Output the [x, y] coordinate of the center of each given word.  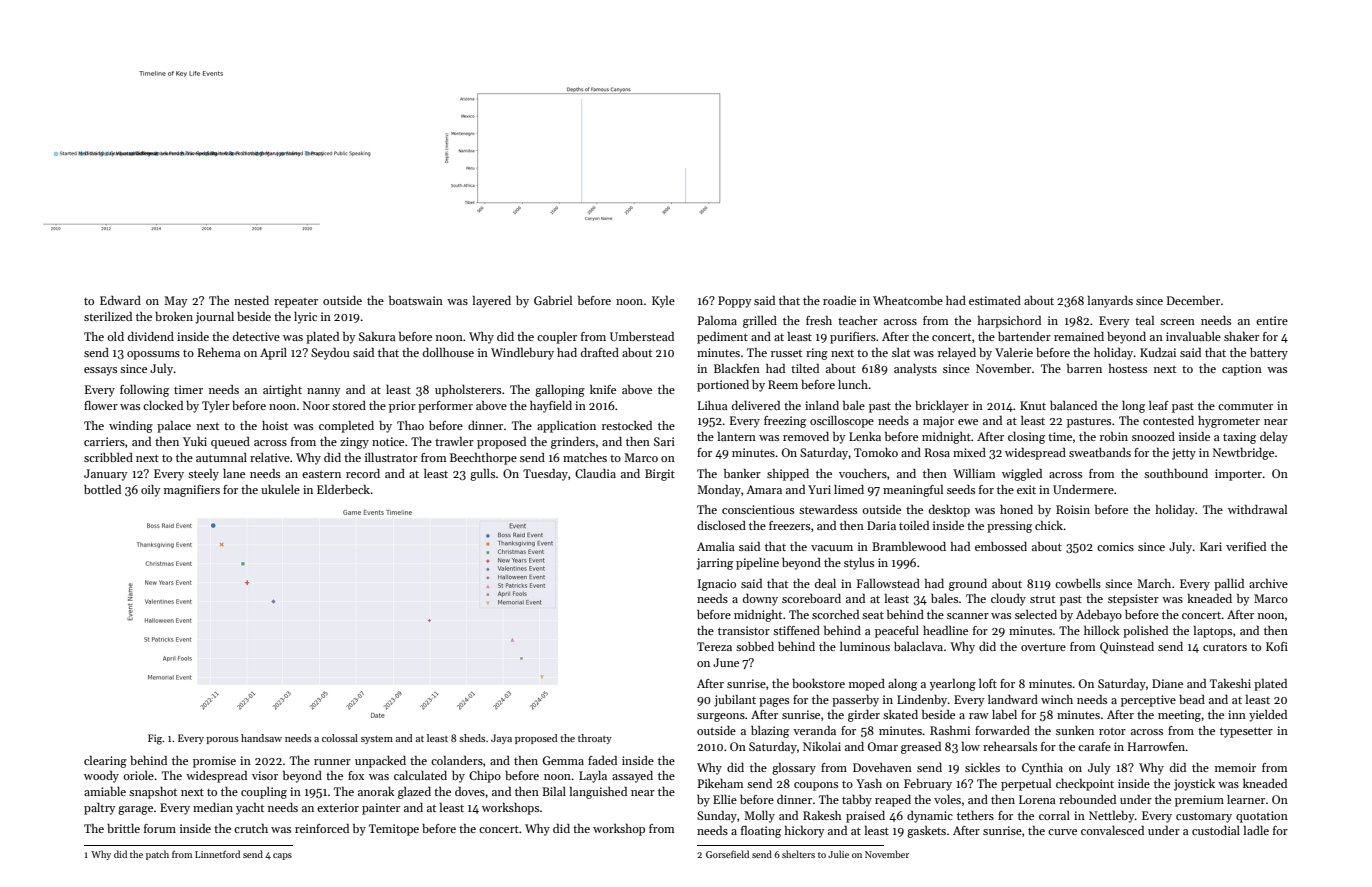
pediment [722, 338]
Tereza [714, 646]
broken [174, 316]
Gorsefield [727, 854]
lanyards [1110, 302]
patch [157, 855]
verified [1246, 546]
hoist [275, 425]
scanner [968, 616]
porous [222, 740]
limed [849, 489]
